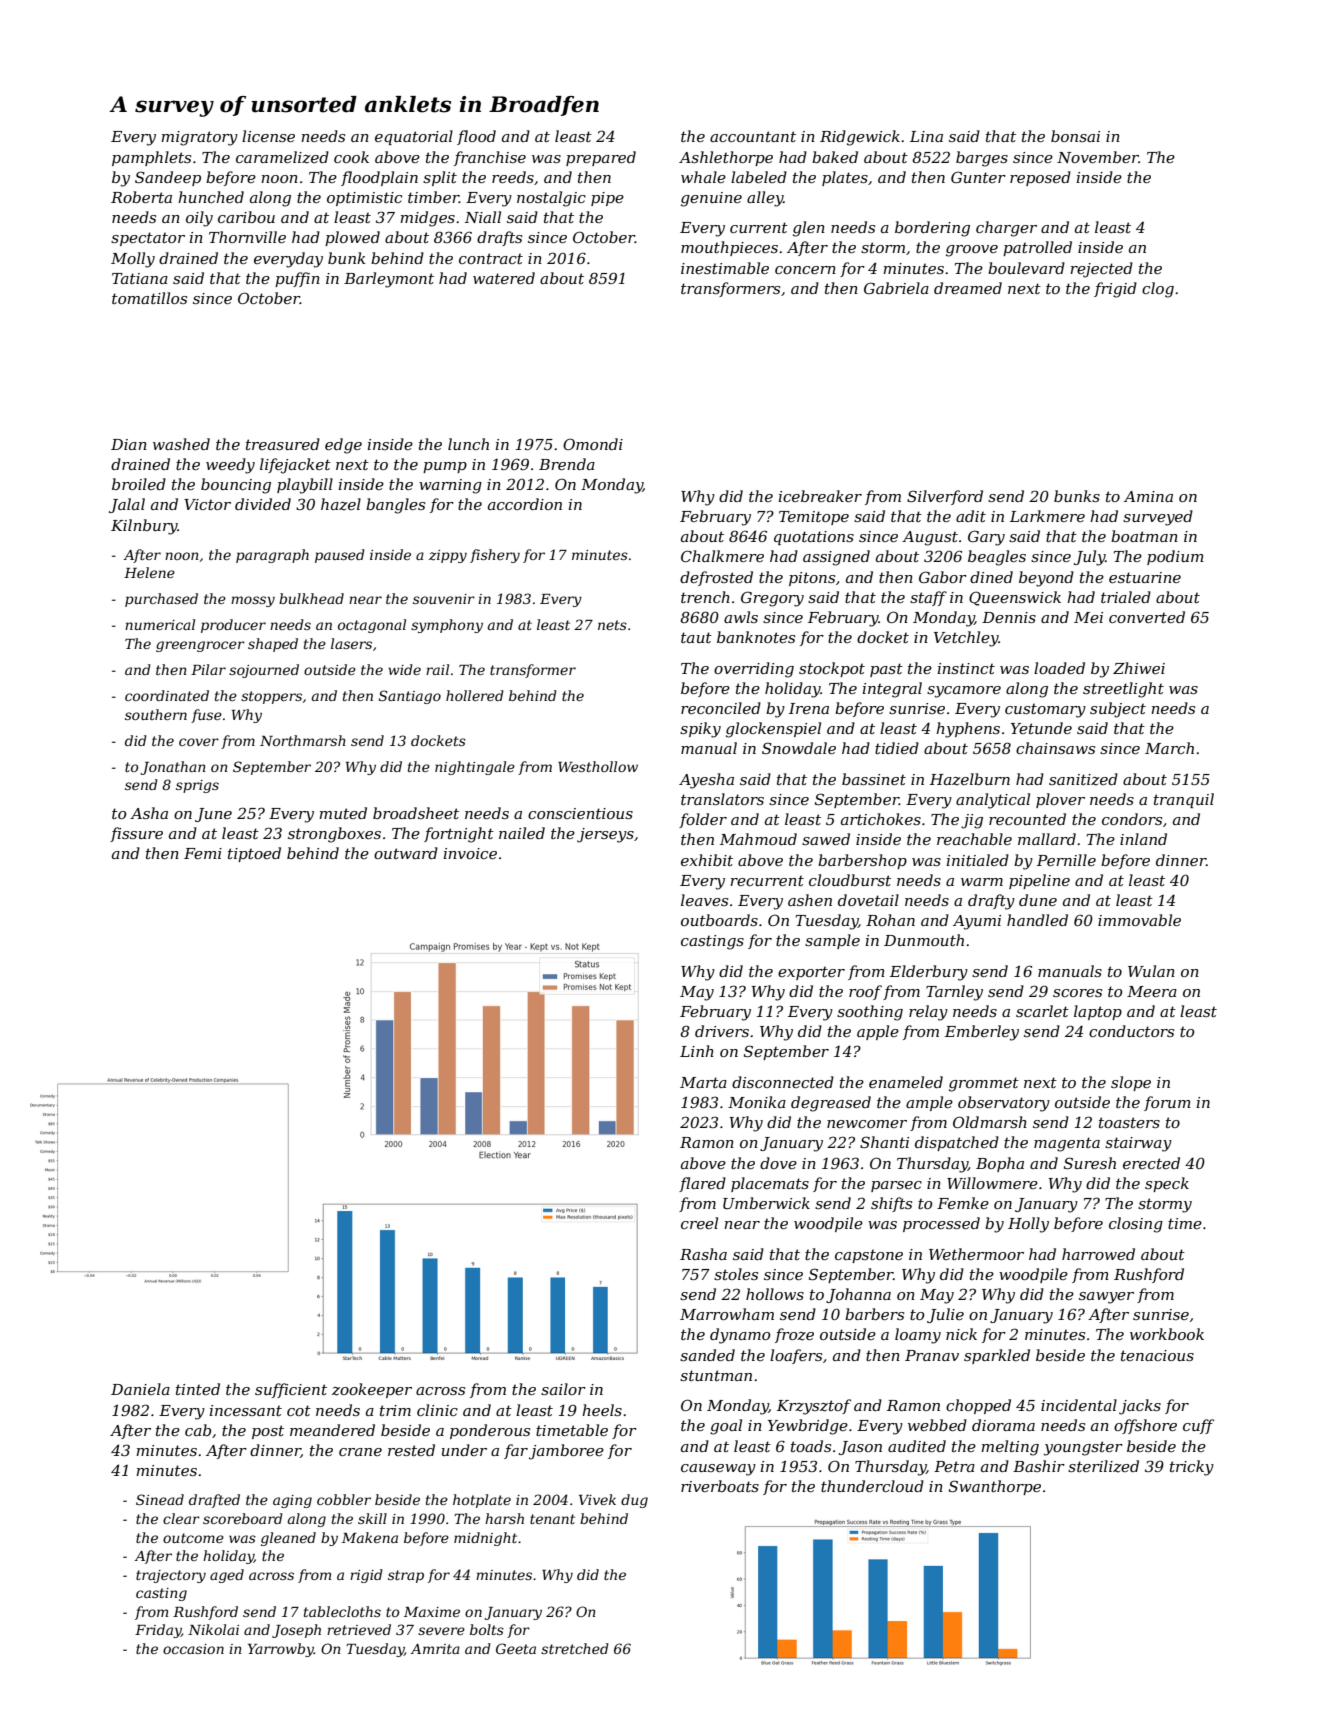  I want to click on placemats, so click(770, 1184).
